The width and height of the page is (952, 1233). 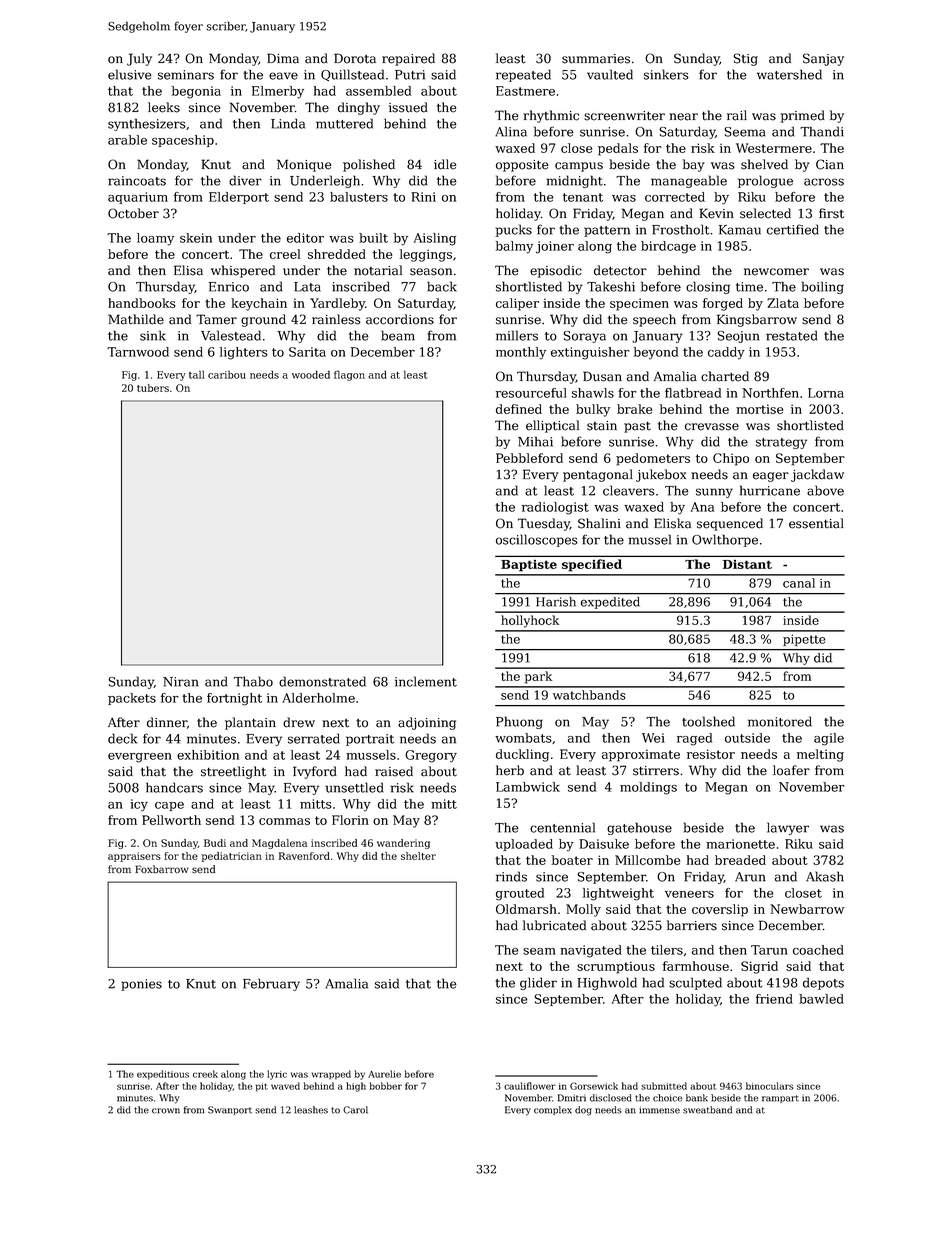 I want to click on Owlthorpe, so click(x=725, y=540).
